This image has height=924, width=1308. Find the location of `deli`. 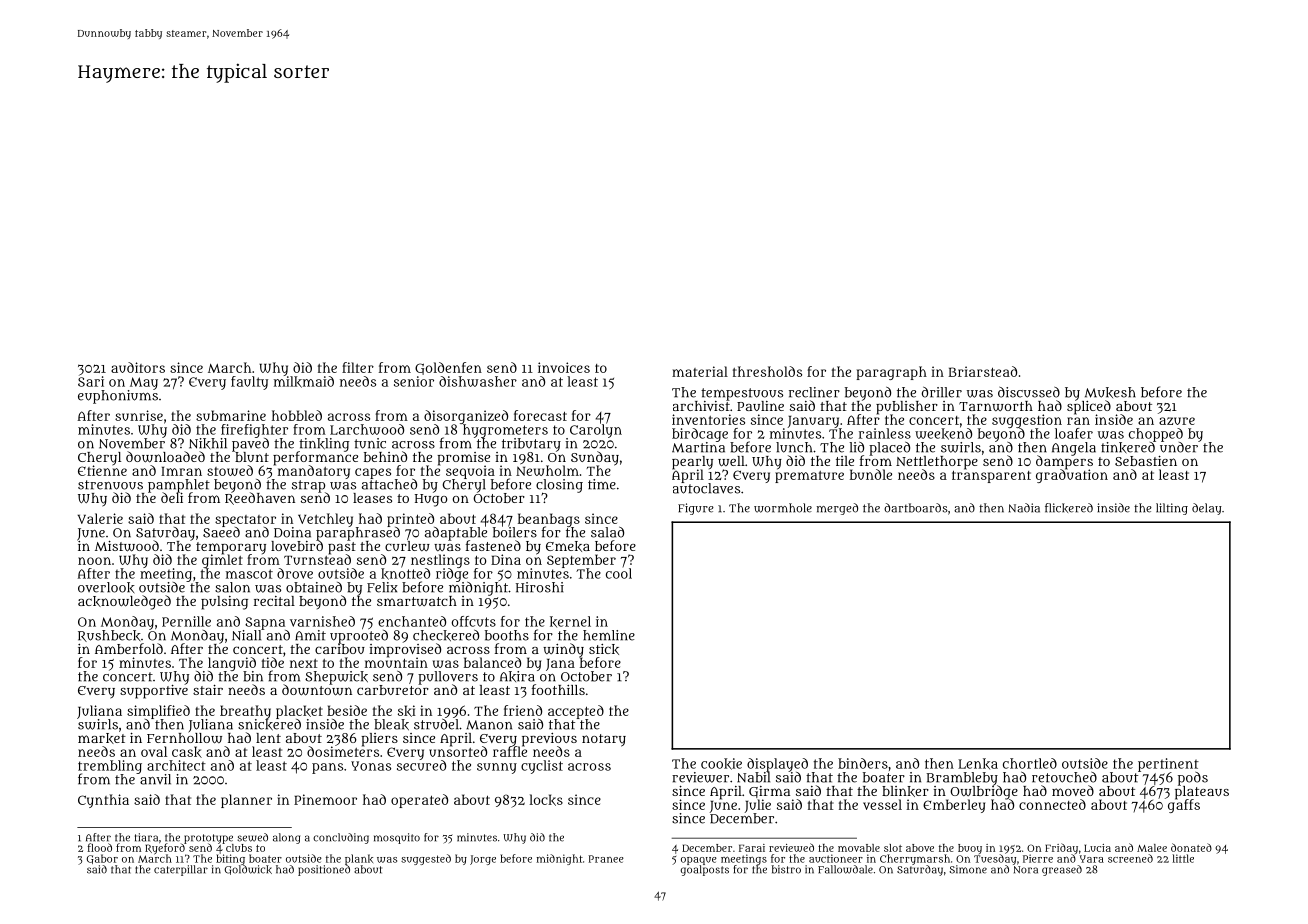

deli is located at coordinates (172, 498).
